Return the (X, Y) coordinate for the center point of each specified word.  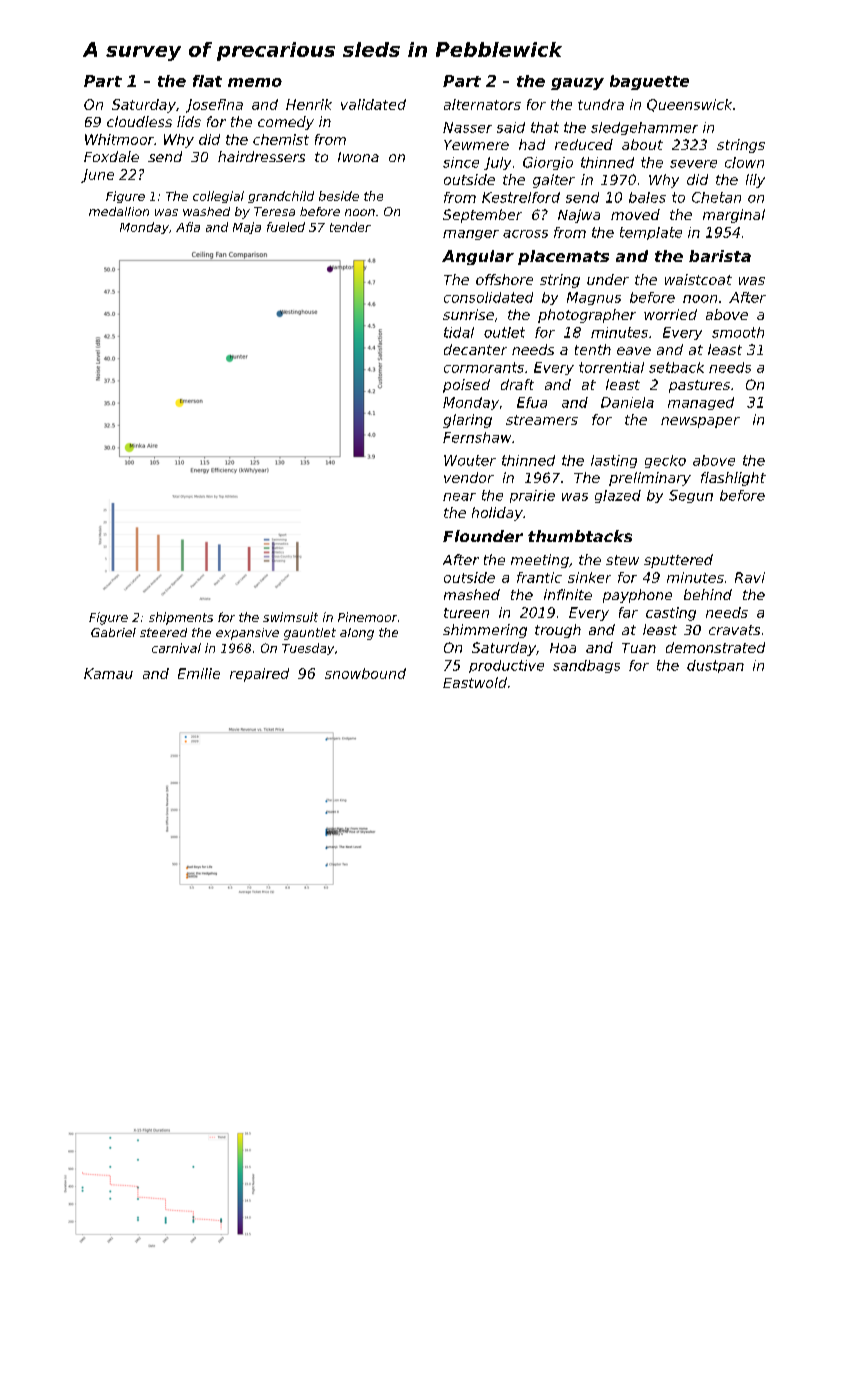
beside (339, 196)
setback (676, 367)
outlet (504, 332)
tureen (466, 613)
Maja (247, 228)
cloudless (139, 121)
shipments (181, 618)
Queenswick (689, 105)
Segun (691, 496)
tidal (459, 332)
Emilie (199, 673)
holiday (497, 514)
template (651, 233)
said (511, 127)
